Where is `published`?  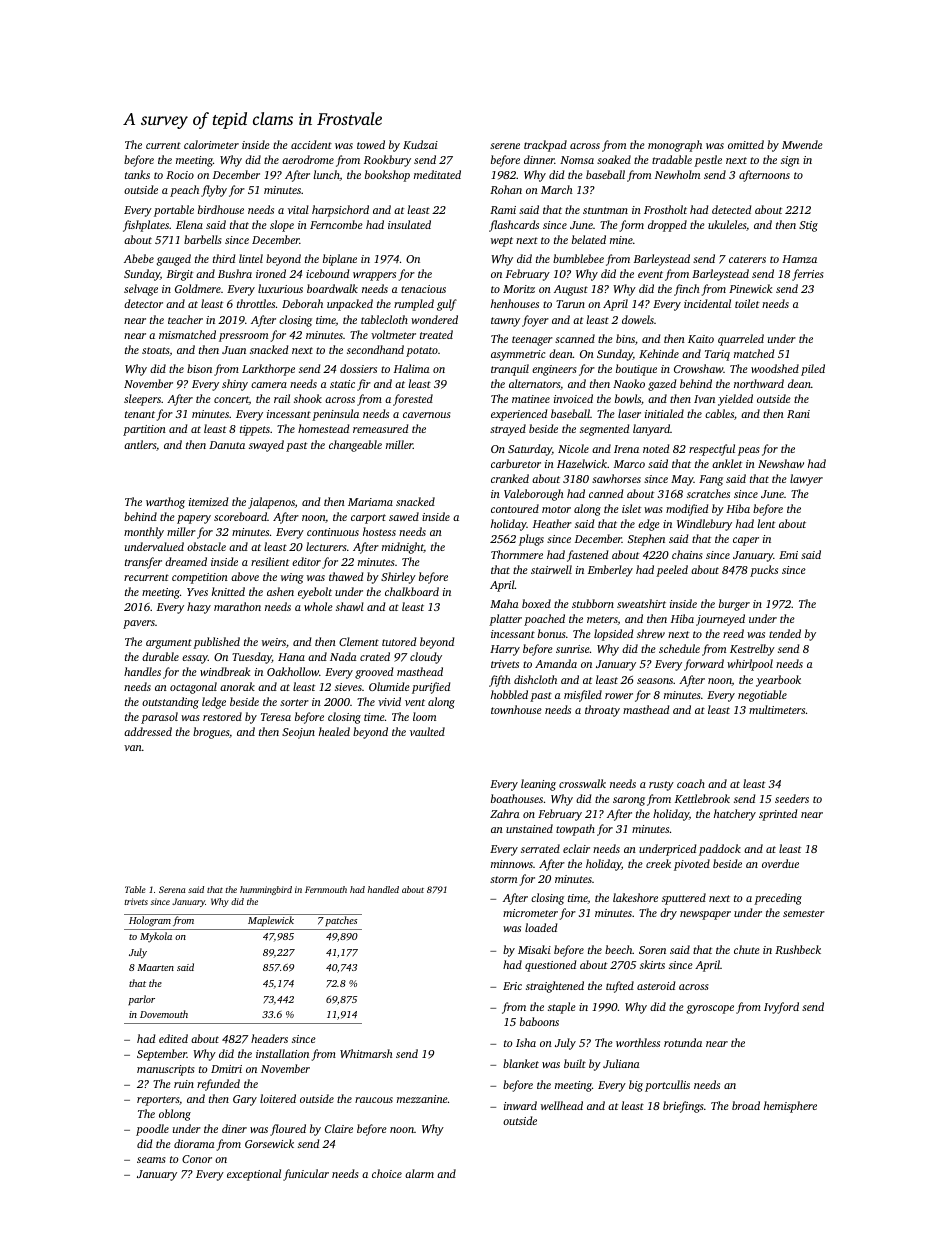
published is located at coordinates (216, 643).
